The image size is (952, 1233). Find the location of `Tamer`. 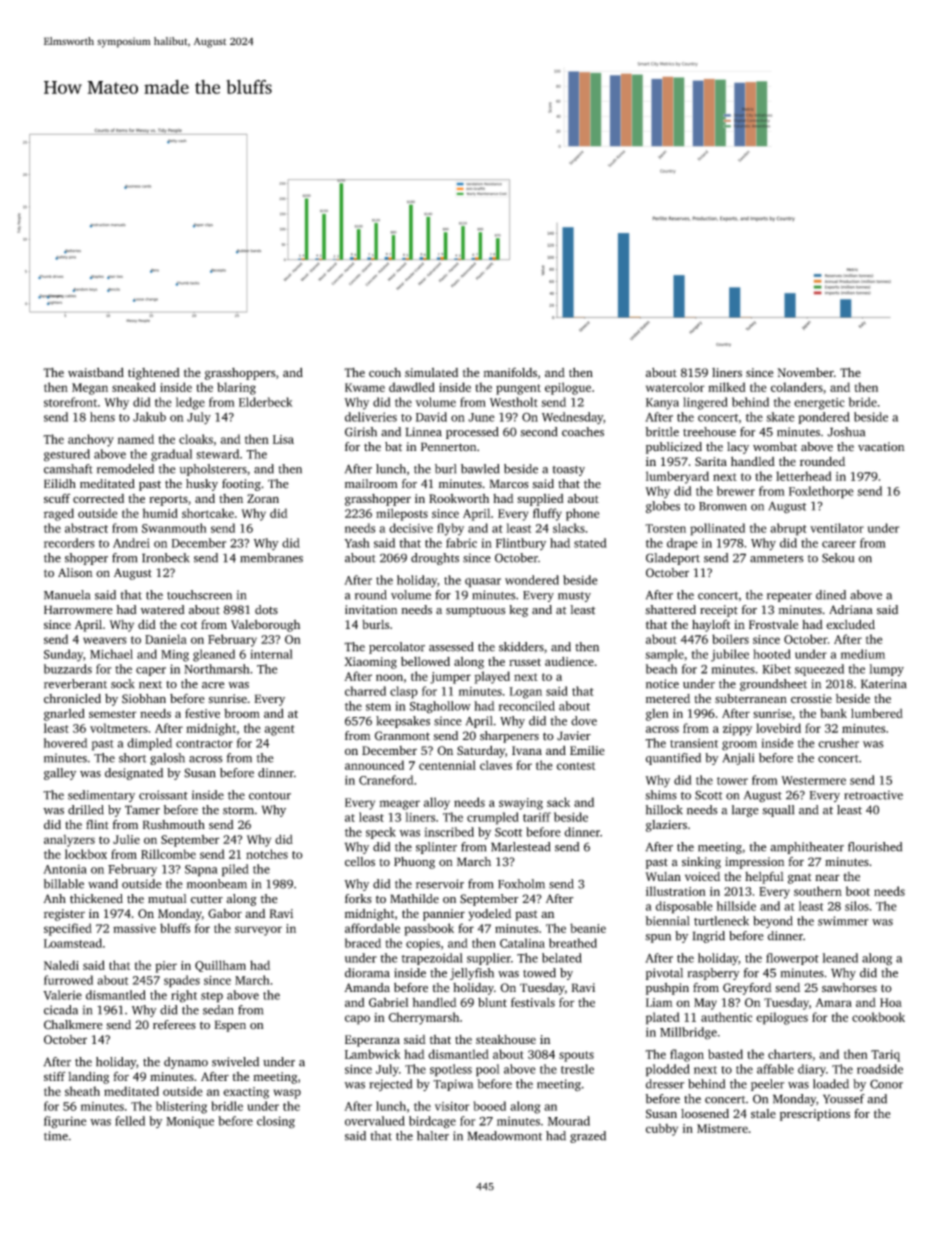

Tamer is located at coordinates (142, 810).
